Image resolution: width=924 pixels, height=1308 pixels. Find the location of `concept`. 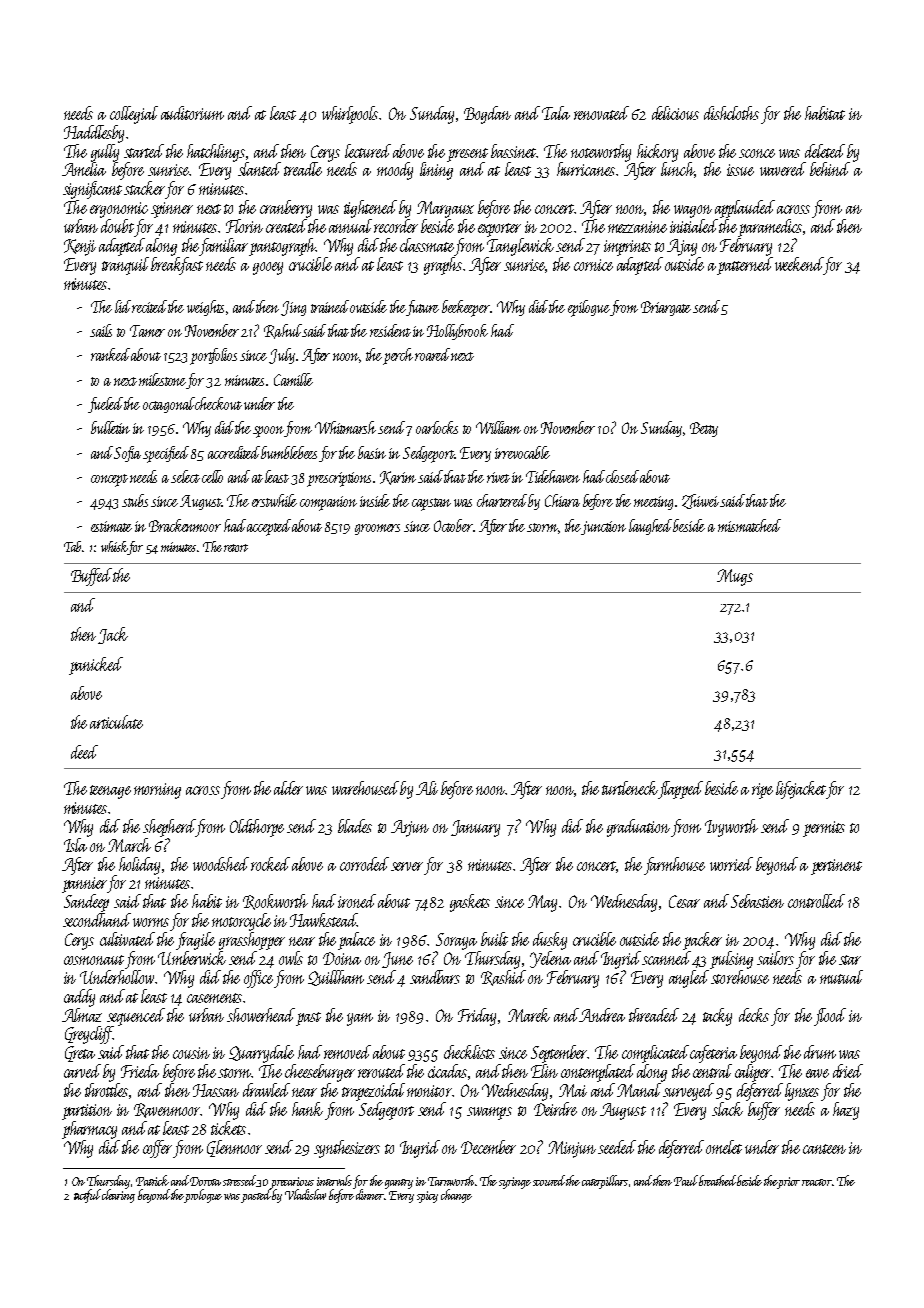

concept is located at coordinates (109, 480).
